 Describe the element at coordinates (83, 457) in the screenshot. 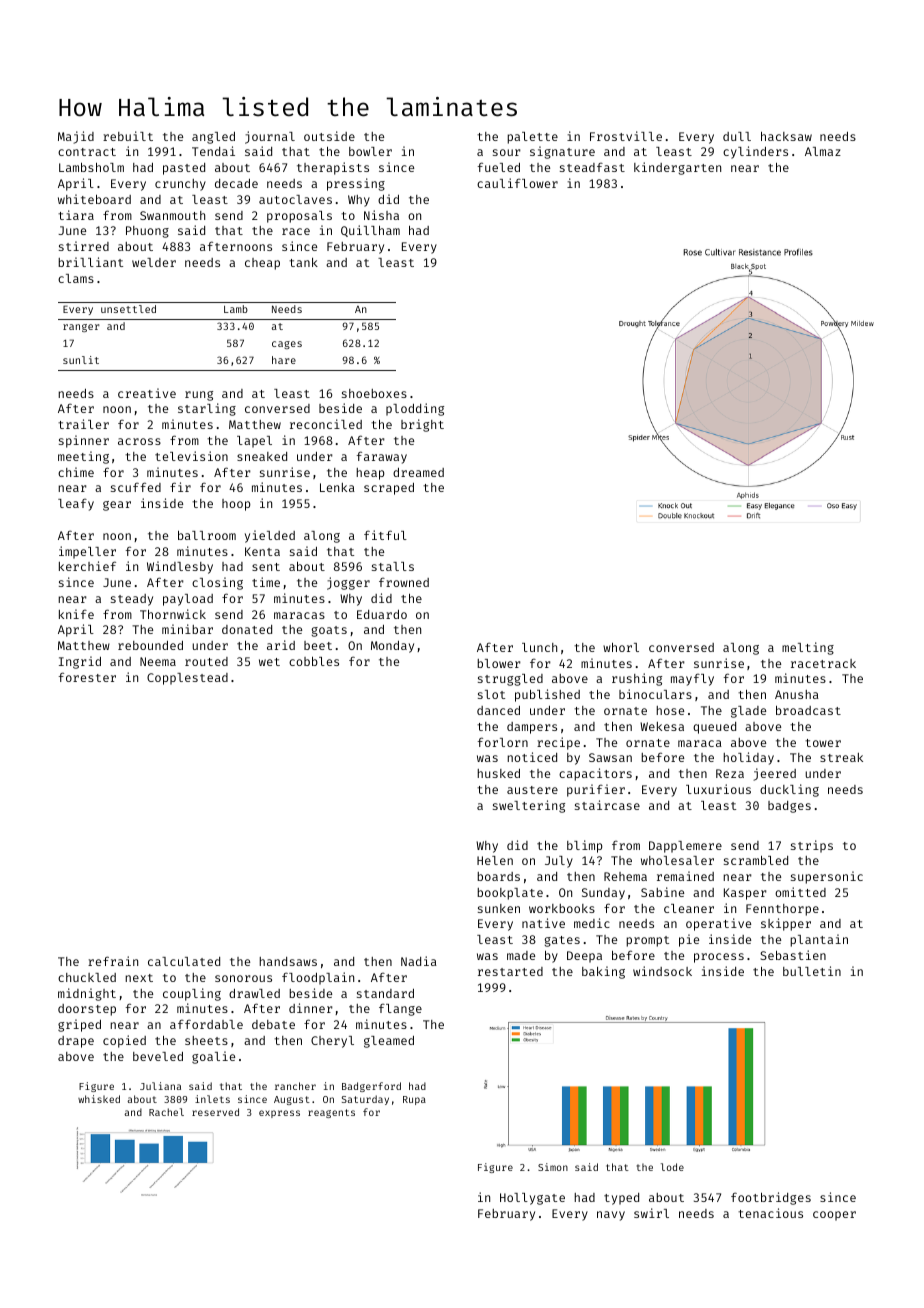

I see `meeting` at that location.
